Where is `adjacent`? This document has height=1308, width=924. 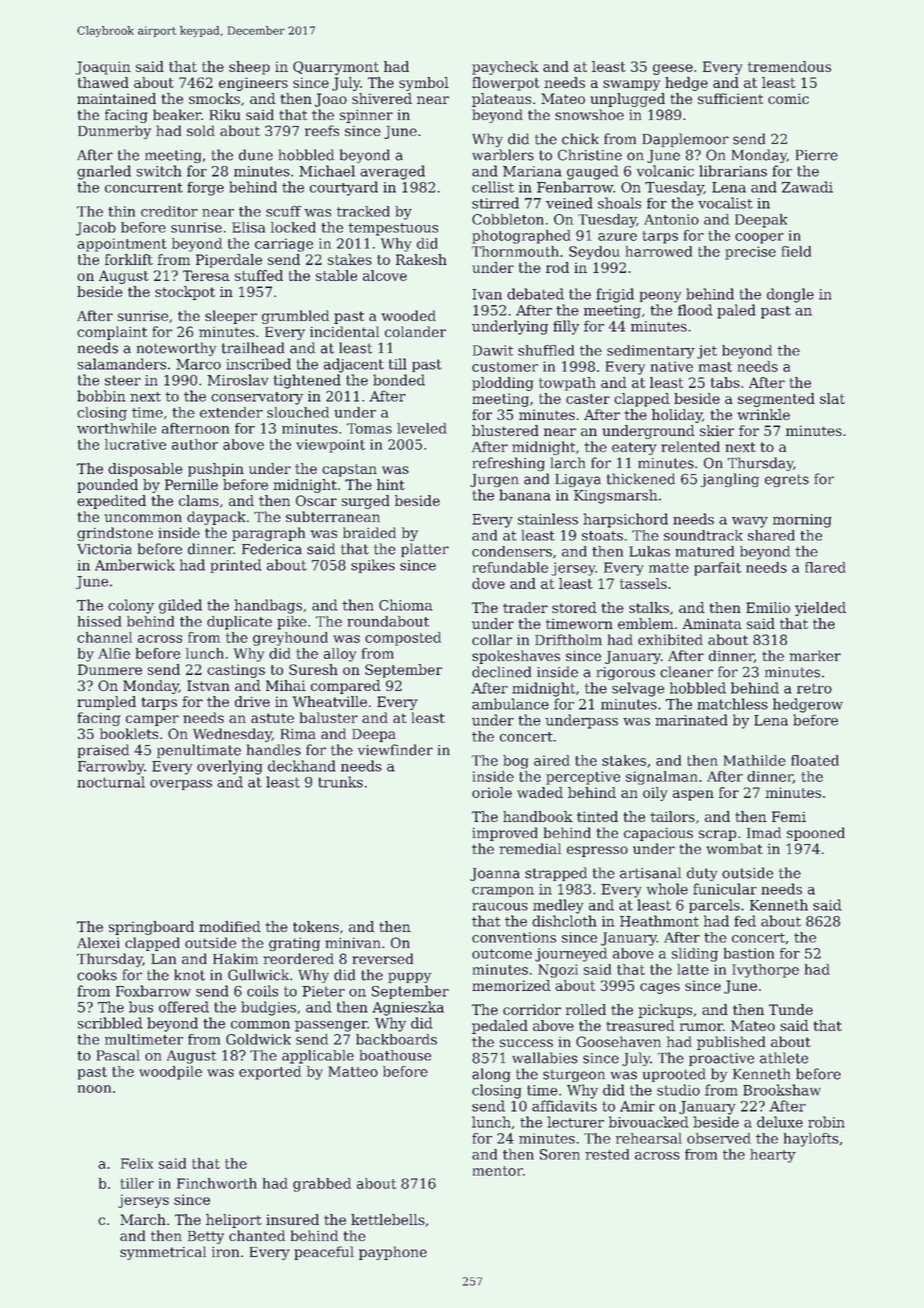
adjacent is located at coordinates (354, 365).
